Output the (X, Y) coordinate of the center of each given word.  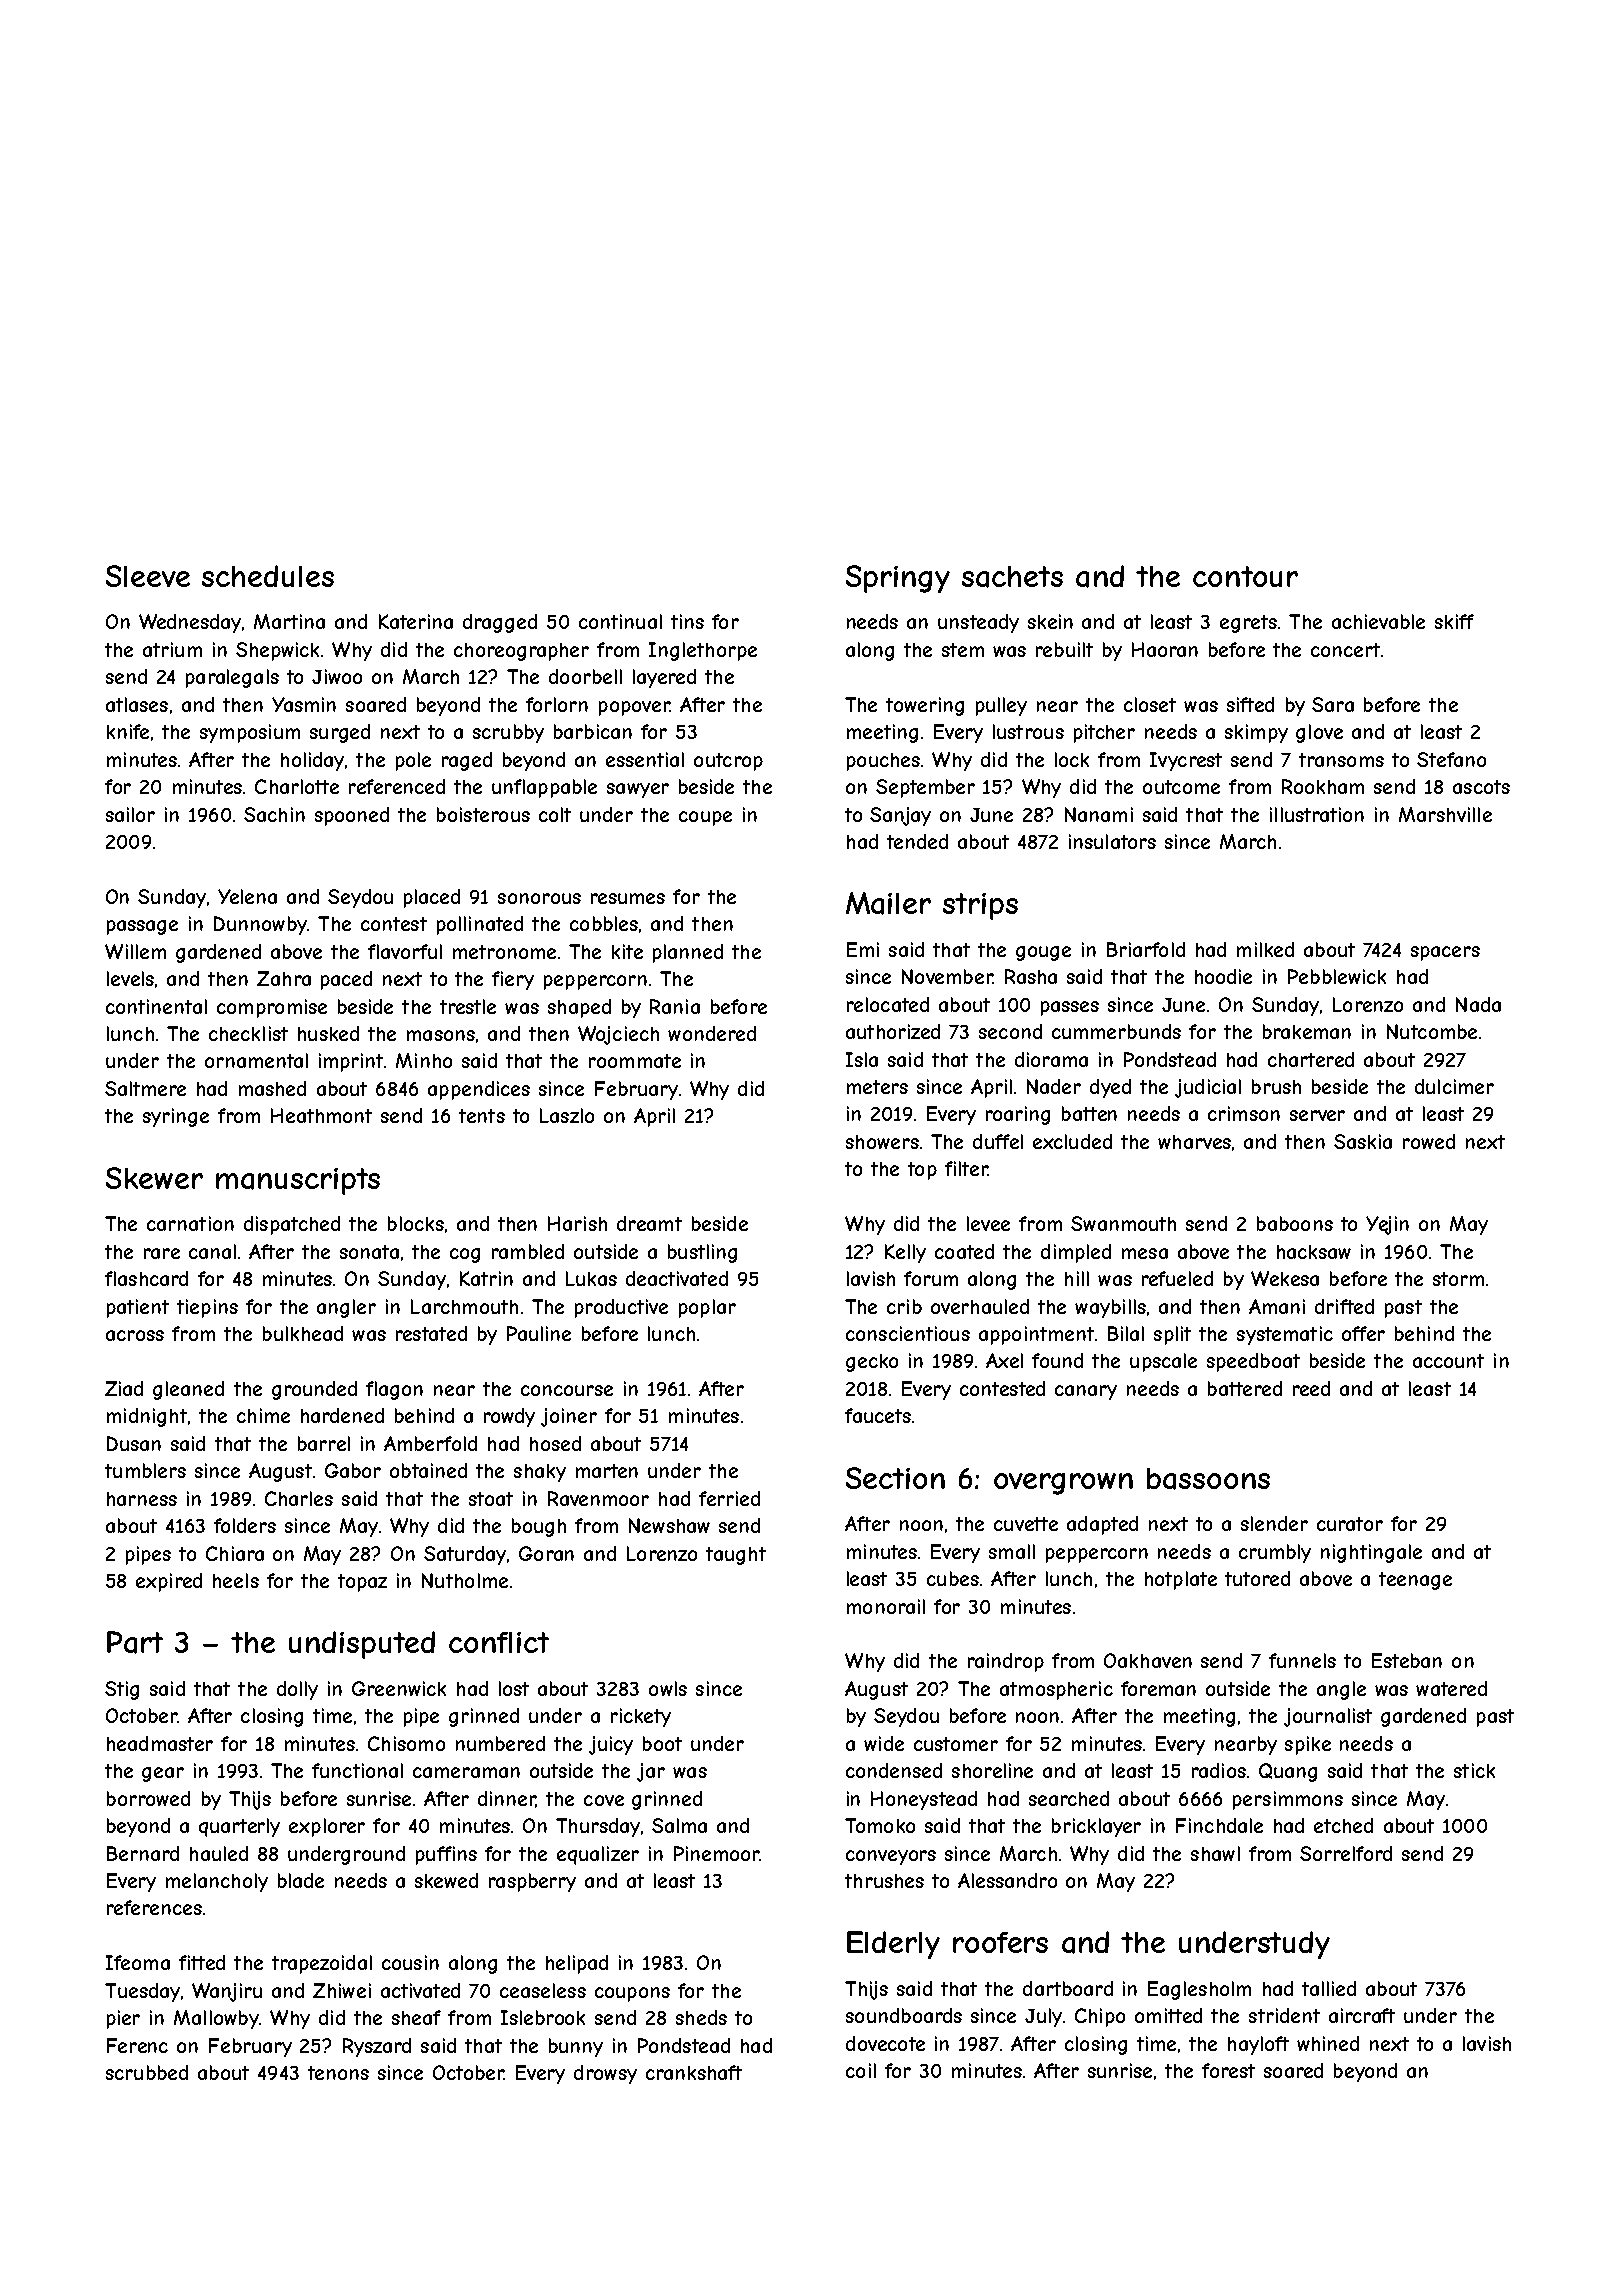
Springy (898, 579)
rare (162, 1253)
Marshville (1445, 814)
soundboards (904, 2015)
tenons (338, 2073)
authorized (893, 1031)
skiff (1454, 621)
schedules (268, 576)
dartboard (1068, 1988)
